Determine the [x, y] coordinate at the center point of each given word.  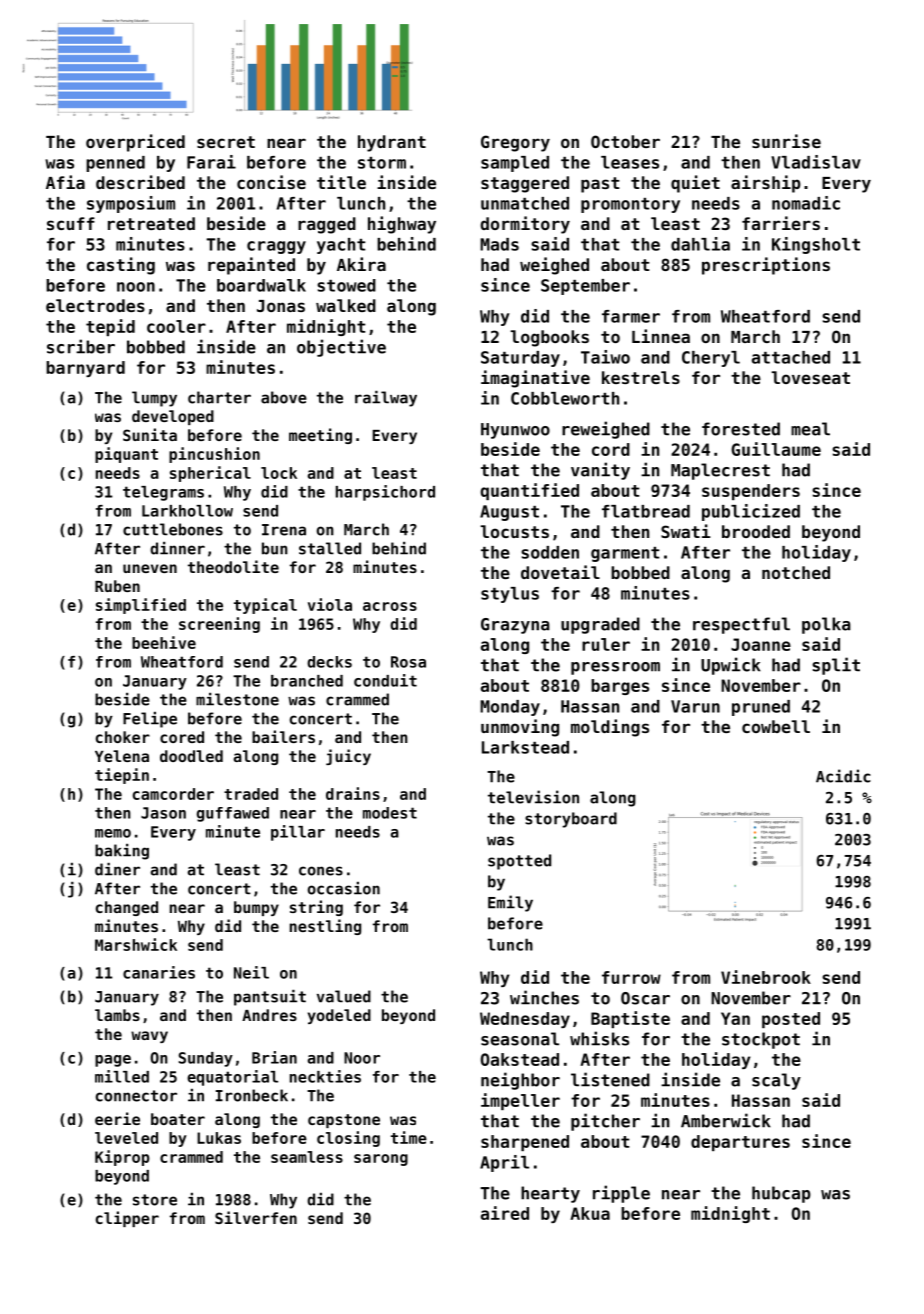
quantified [530, 491]
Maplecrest [720, 471]
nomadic [806, 203]
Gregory [515, 143]
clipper [127, 1219]
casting [121, 266]
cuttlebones [173, 529]
